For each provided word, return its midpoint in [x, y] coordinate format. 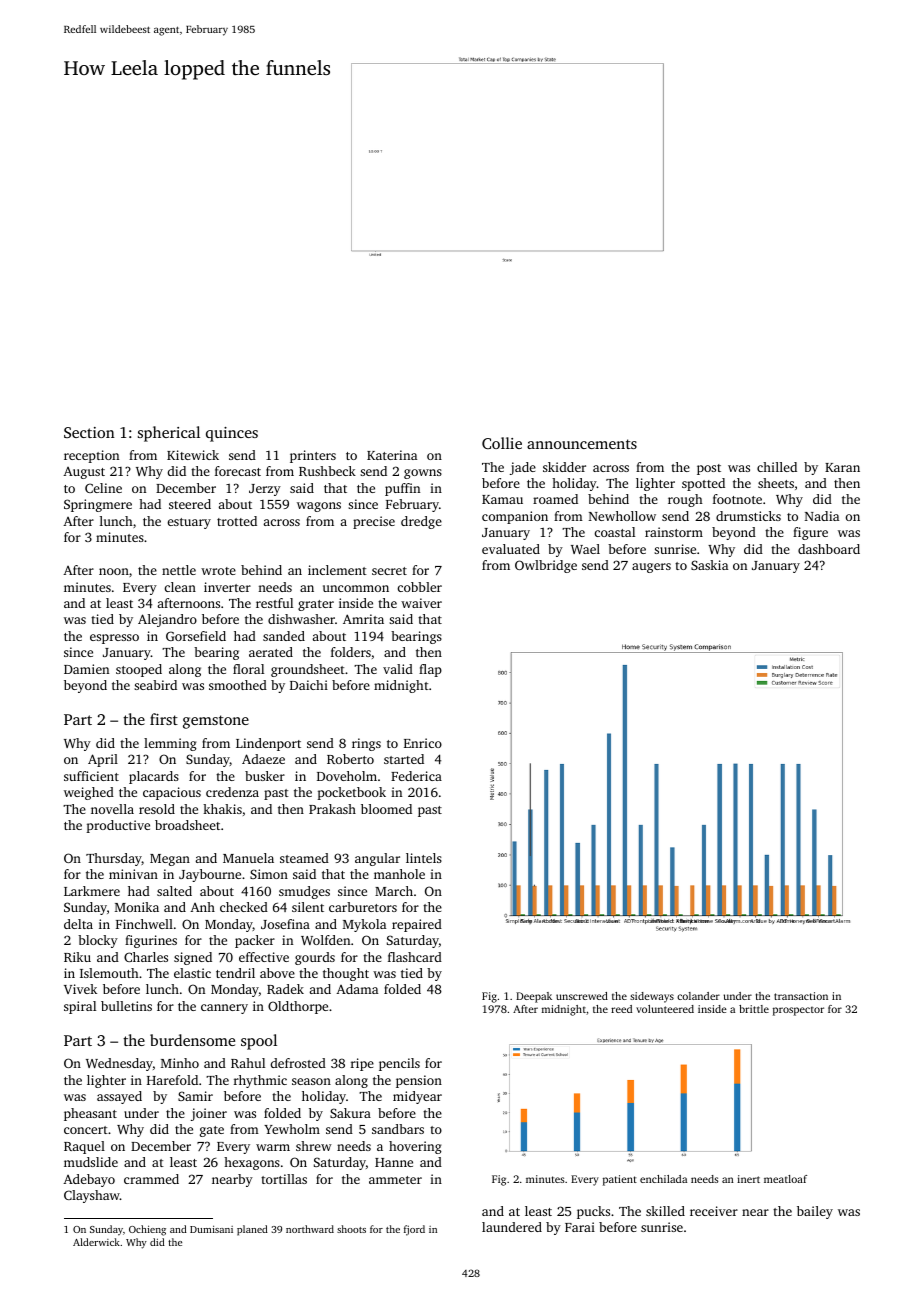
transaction [801, 996]
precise [374, 522]
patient [620, 1180]
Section [89, 432]
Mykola [364, 925]
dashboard [829, 549]
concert [86, 1130]
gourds [315, 958]
